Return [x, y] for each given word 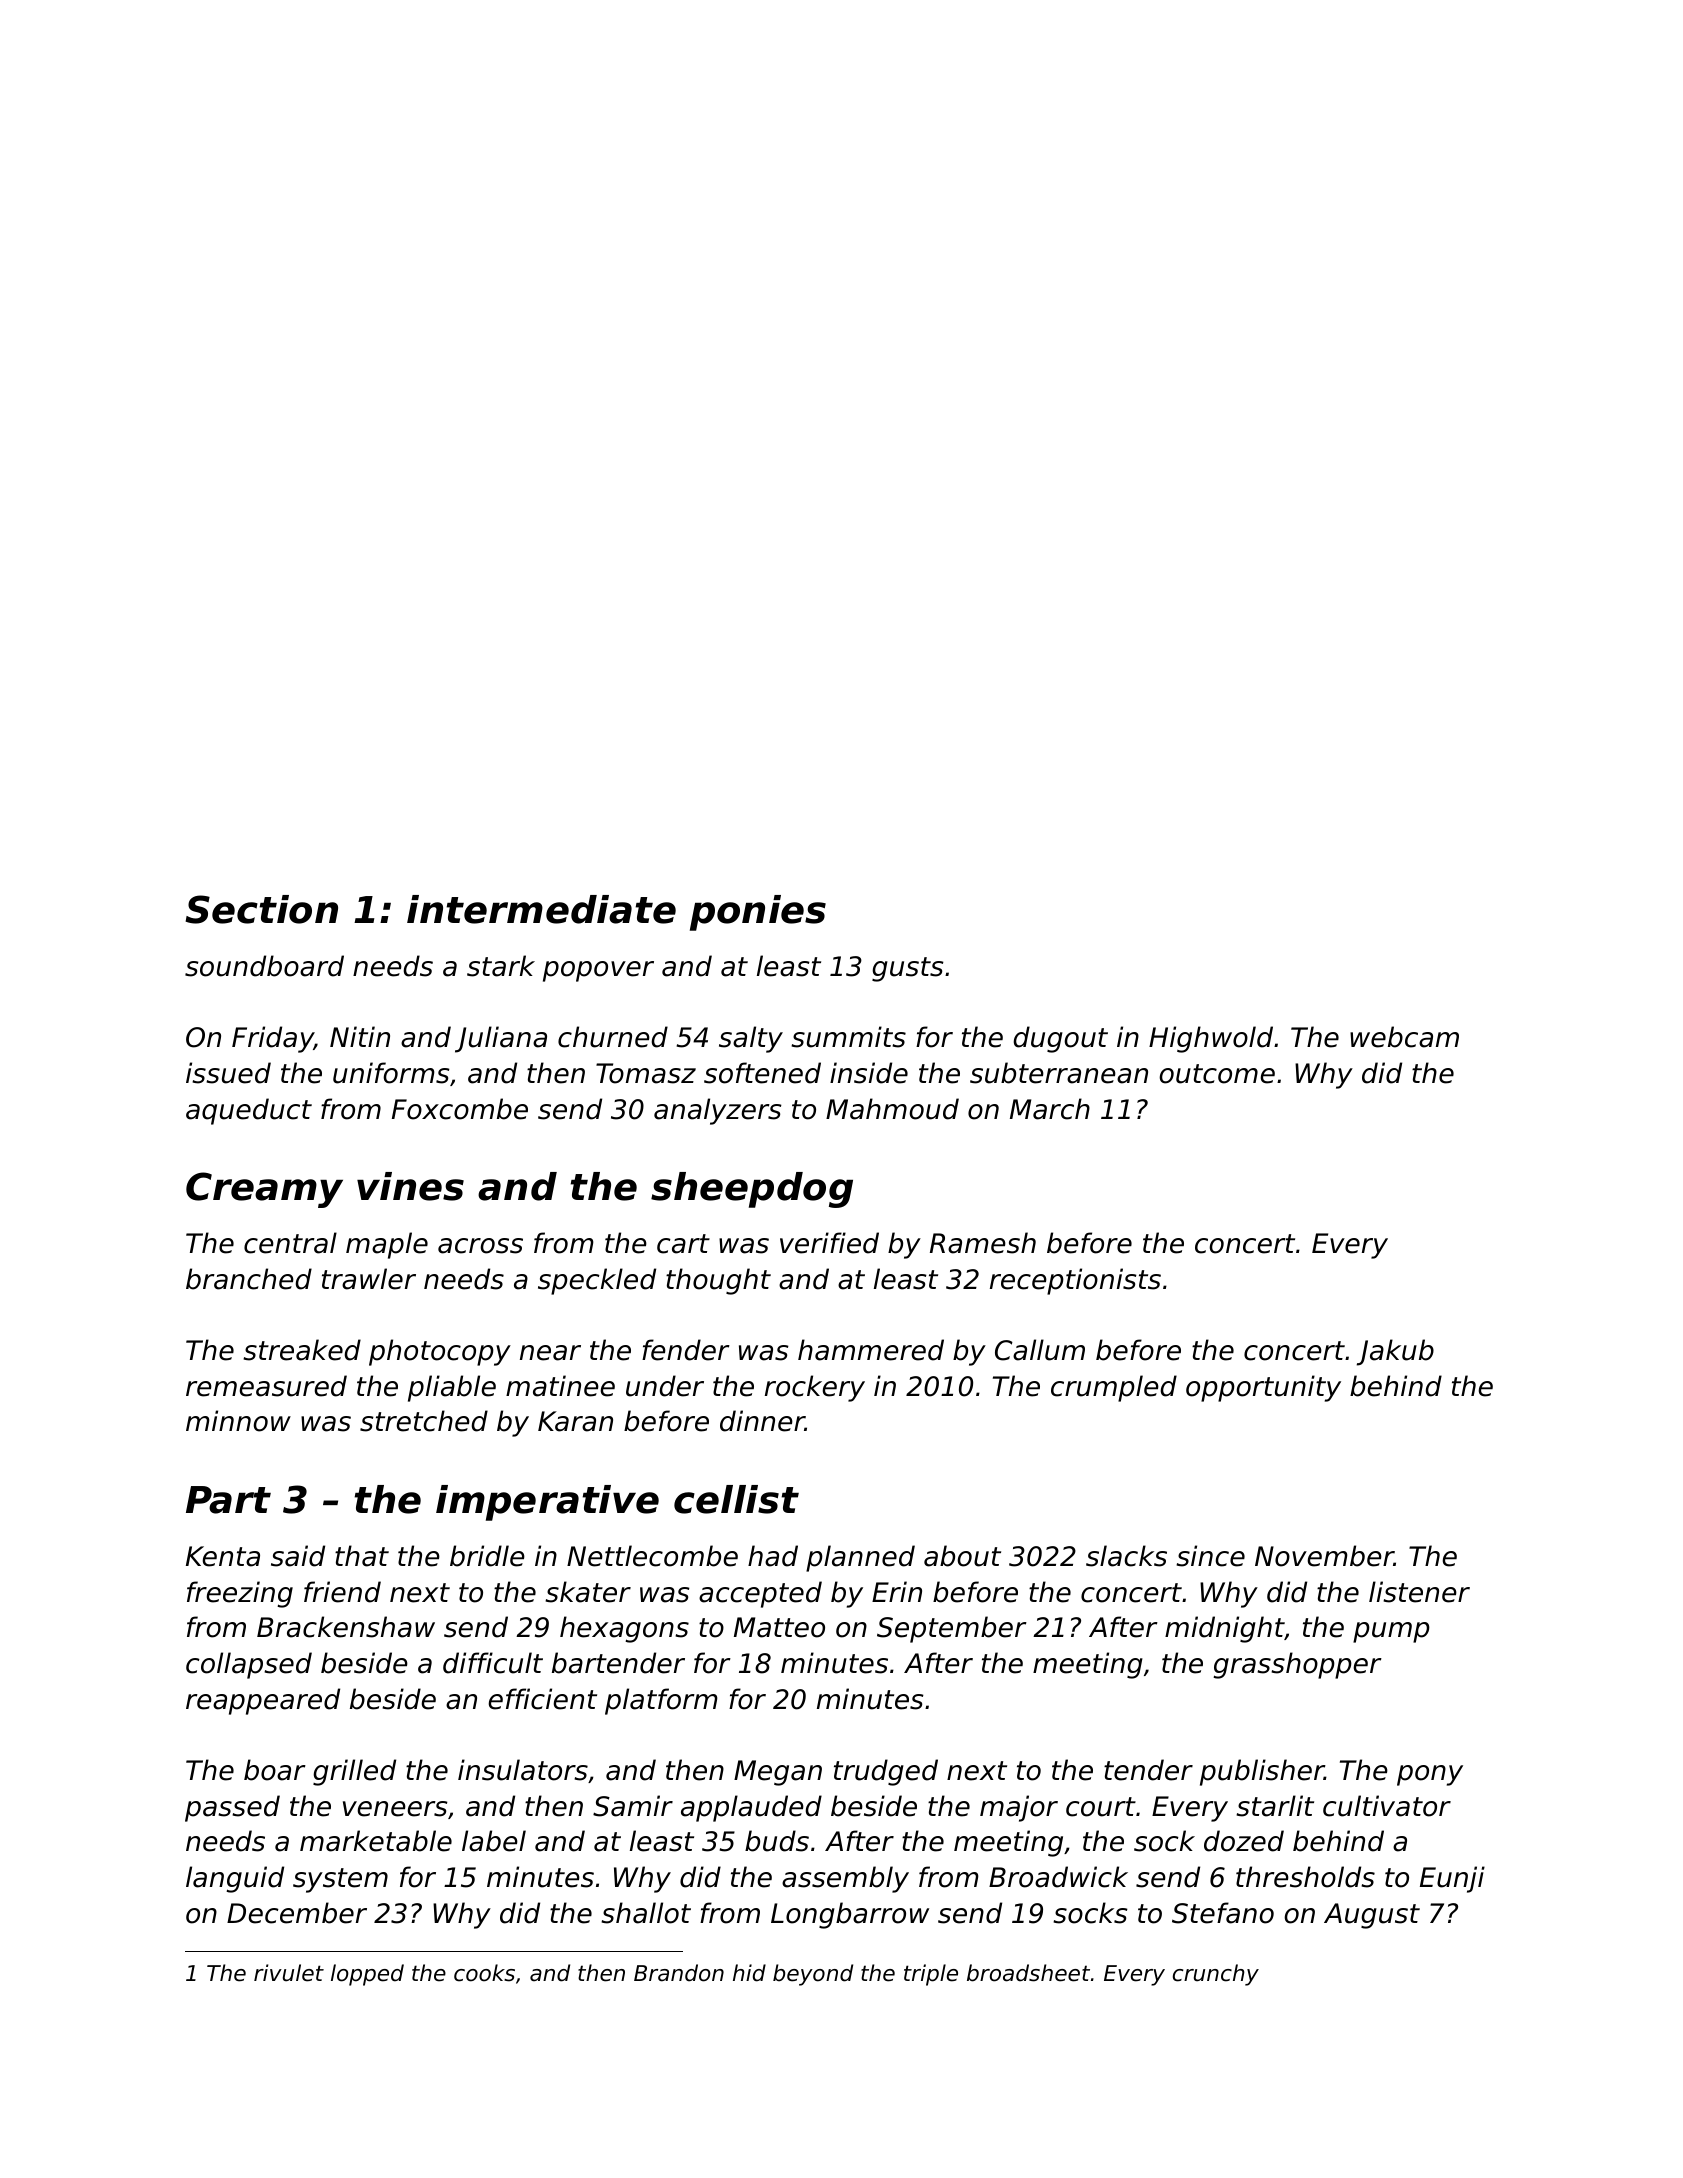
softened [762, 1073]
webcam [1404, 1037]
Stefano [1223, 1913]
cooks [484, 1973]
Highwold [1211, 1039]
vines [410, 1186]
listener [1419, 1592]
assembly [845, 1879]
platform [661, 1701]
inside [869, 1073]
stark [501, 966]
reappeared [263, 1701]
